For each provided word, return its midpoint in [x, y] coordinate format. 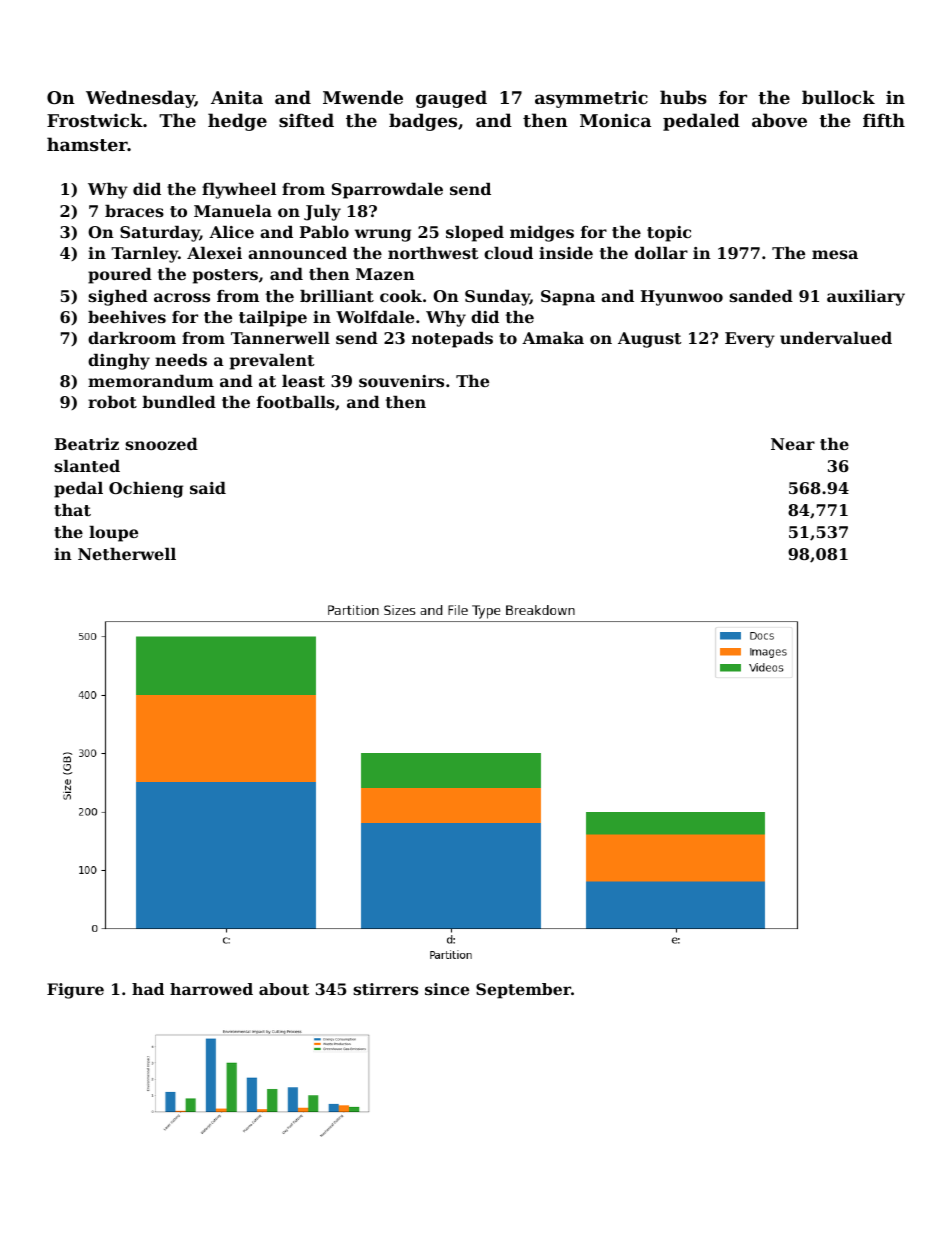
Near [793, 444]
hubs [683, 97]
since [447, 989]
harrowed [211, 989]
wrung [383, 235]
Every [750, 340]
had [148, 989]
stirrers [385, 989]
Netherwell [127, 554]
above [779, 120]
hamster [87, 144]
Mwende [363, 97]
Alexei [214, 253]
